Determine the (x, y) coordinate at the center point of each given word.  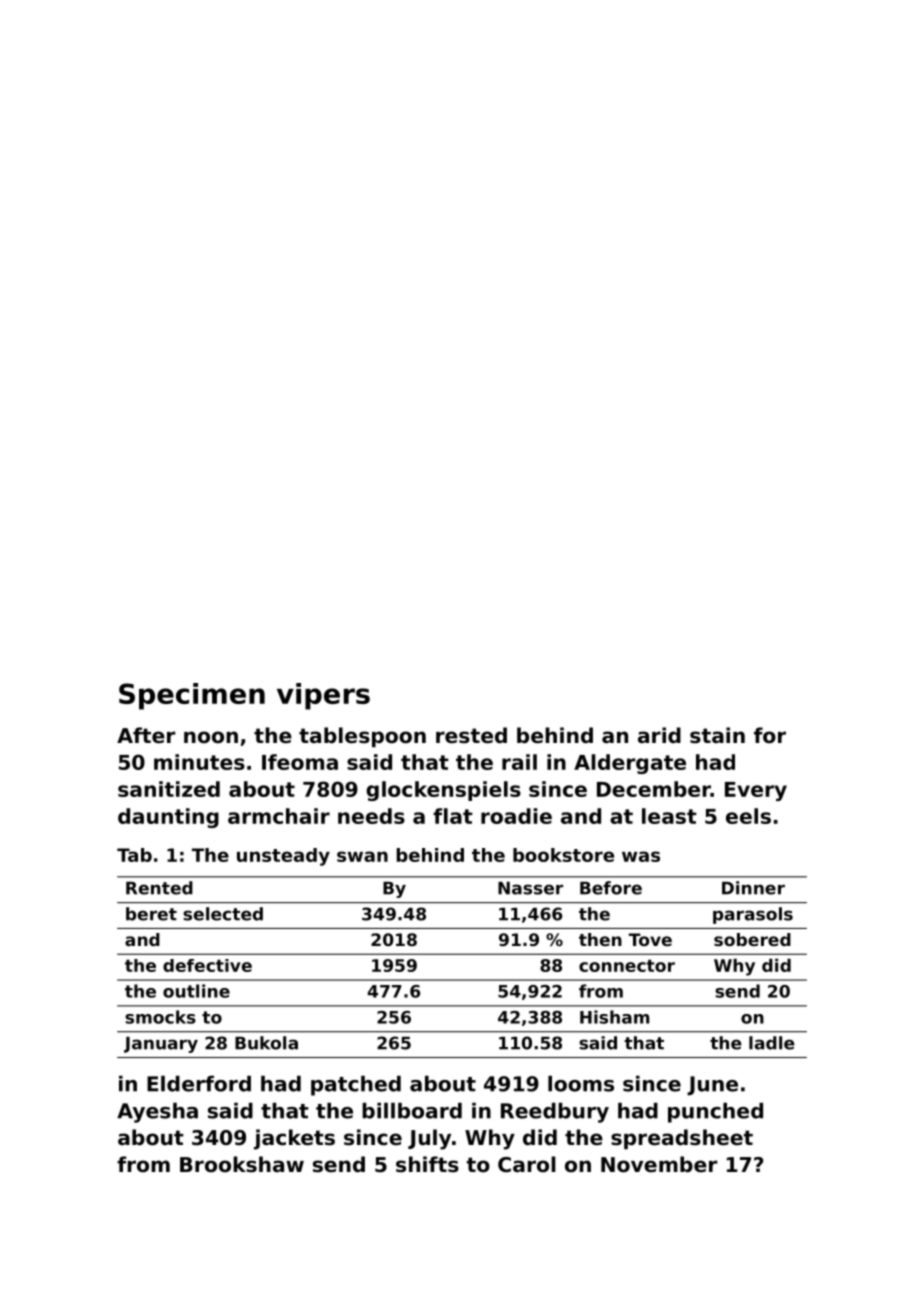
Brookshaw (242, 1164)
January (161, 1045)
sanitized (169, 789)
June (712, 1086)
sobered (752, 939)
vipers (323, 696)
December (654, 789)
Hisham (614, 1017)
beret (151, 914)
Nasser (530, 888)
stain (717, 735)
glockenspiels (443, 791)
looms (581, 1084)
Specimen (192, 696)
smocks (160, 1017)
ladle (772, 1043)
